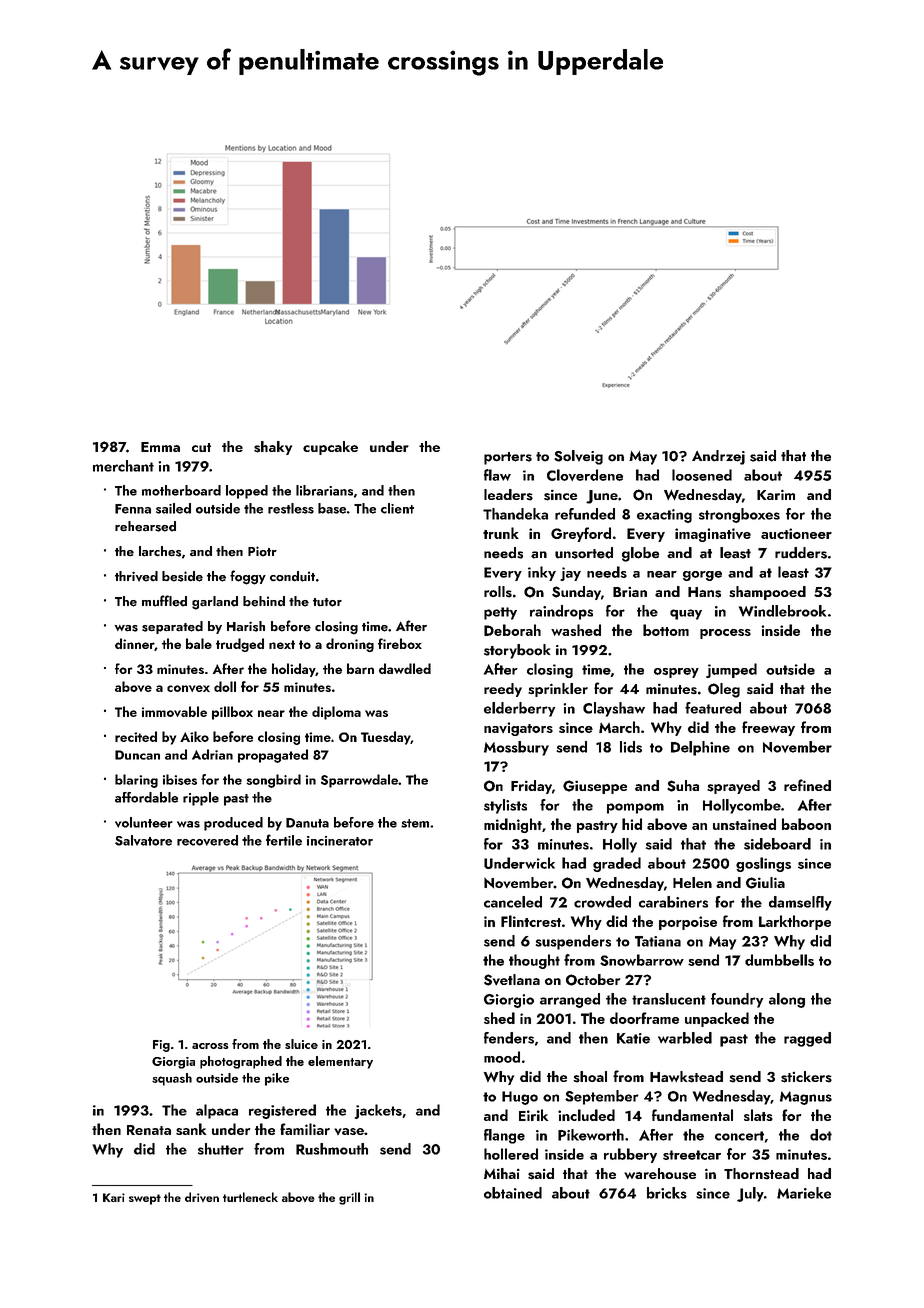 This screenshot has height=1308, width=924. What do you see at coordinates (324, 490) in the screenshot?
I see `librarians` at bounding box center [324, 490].
